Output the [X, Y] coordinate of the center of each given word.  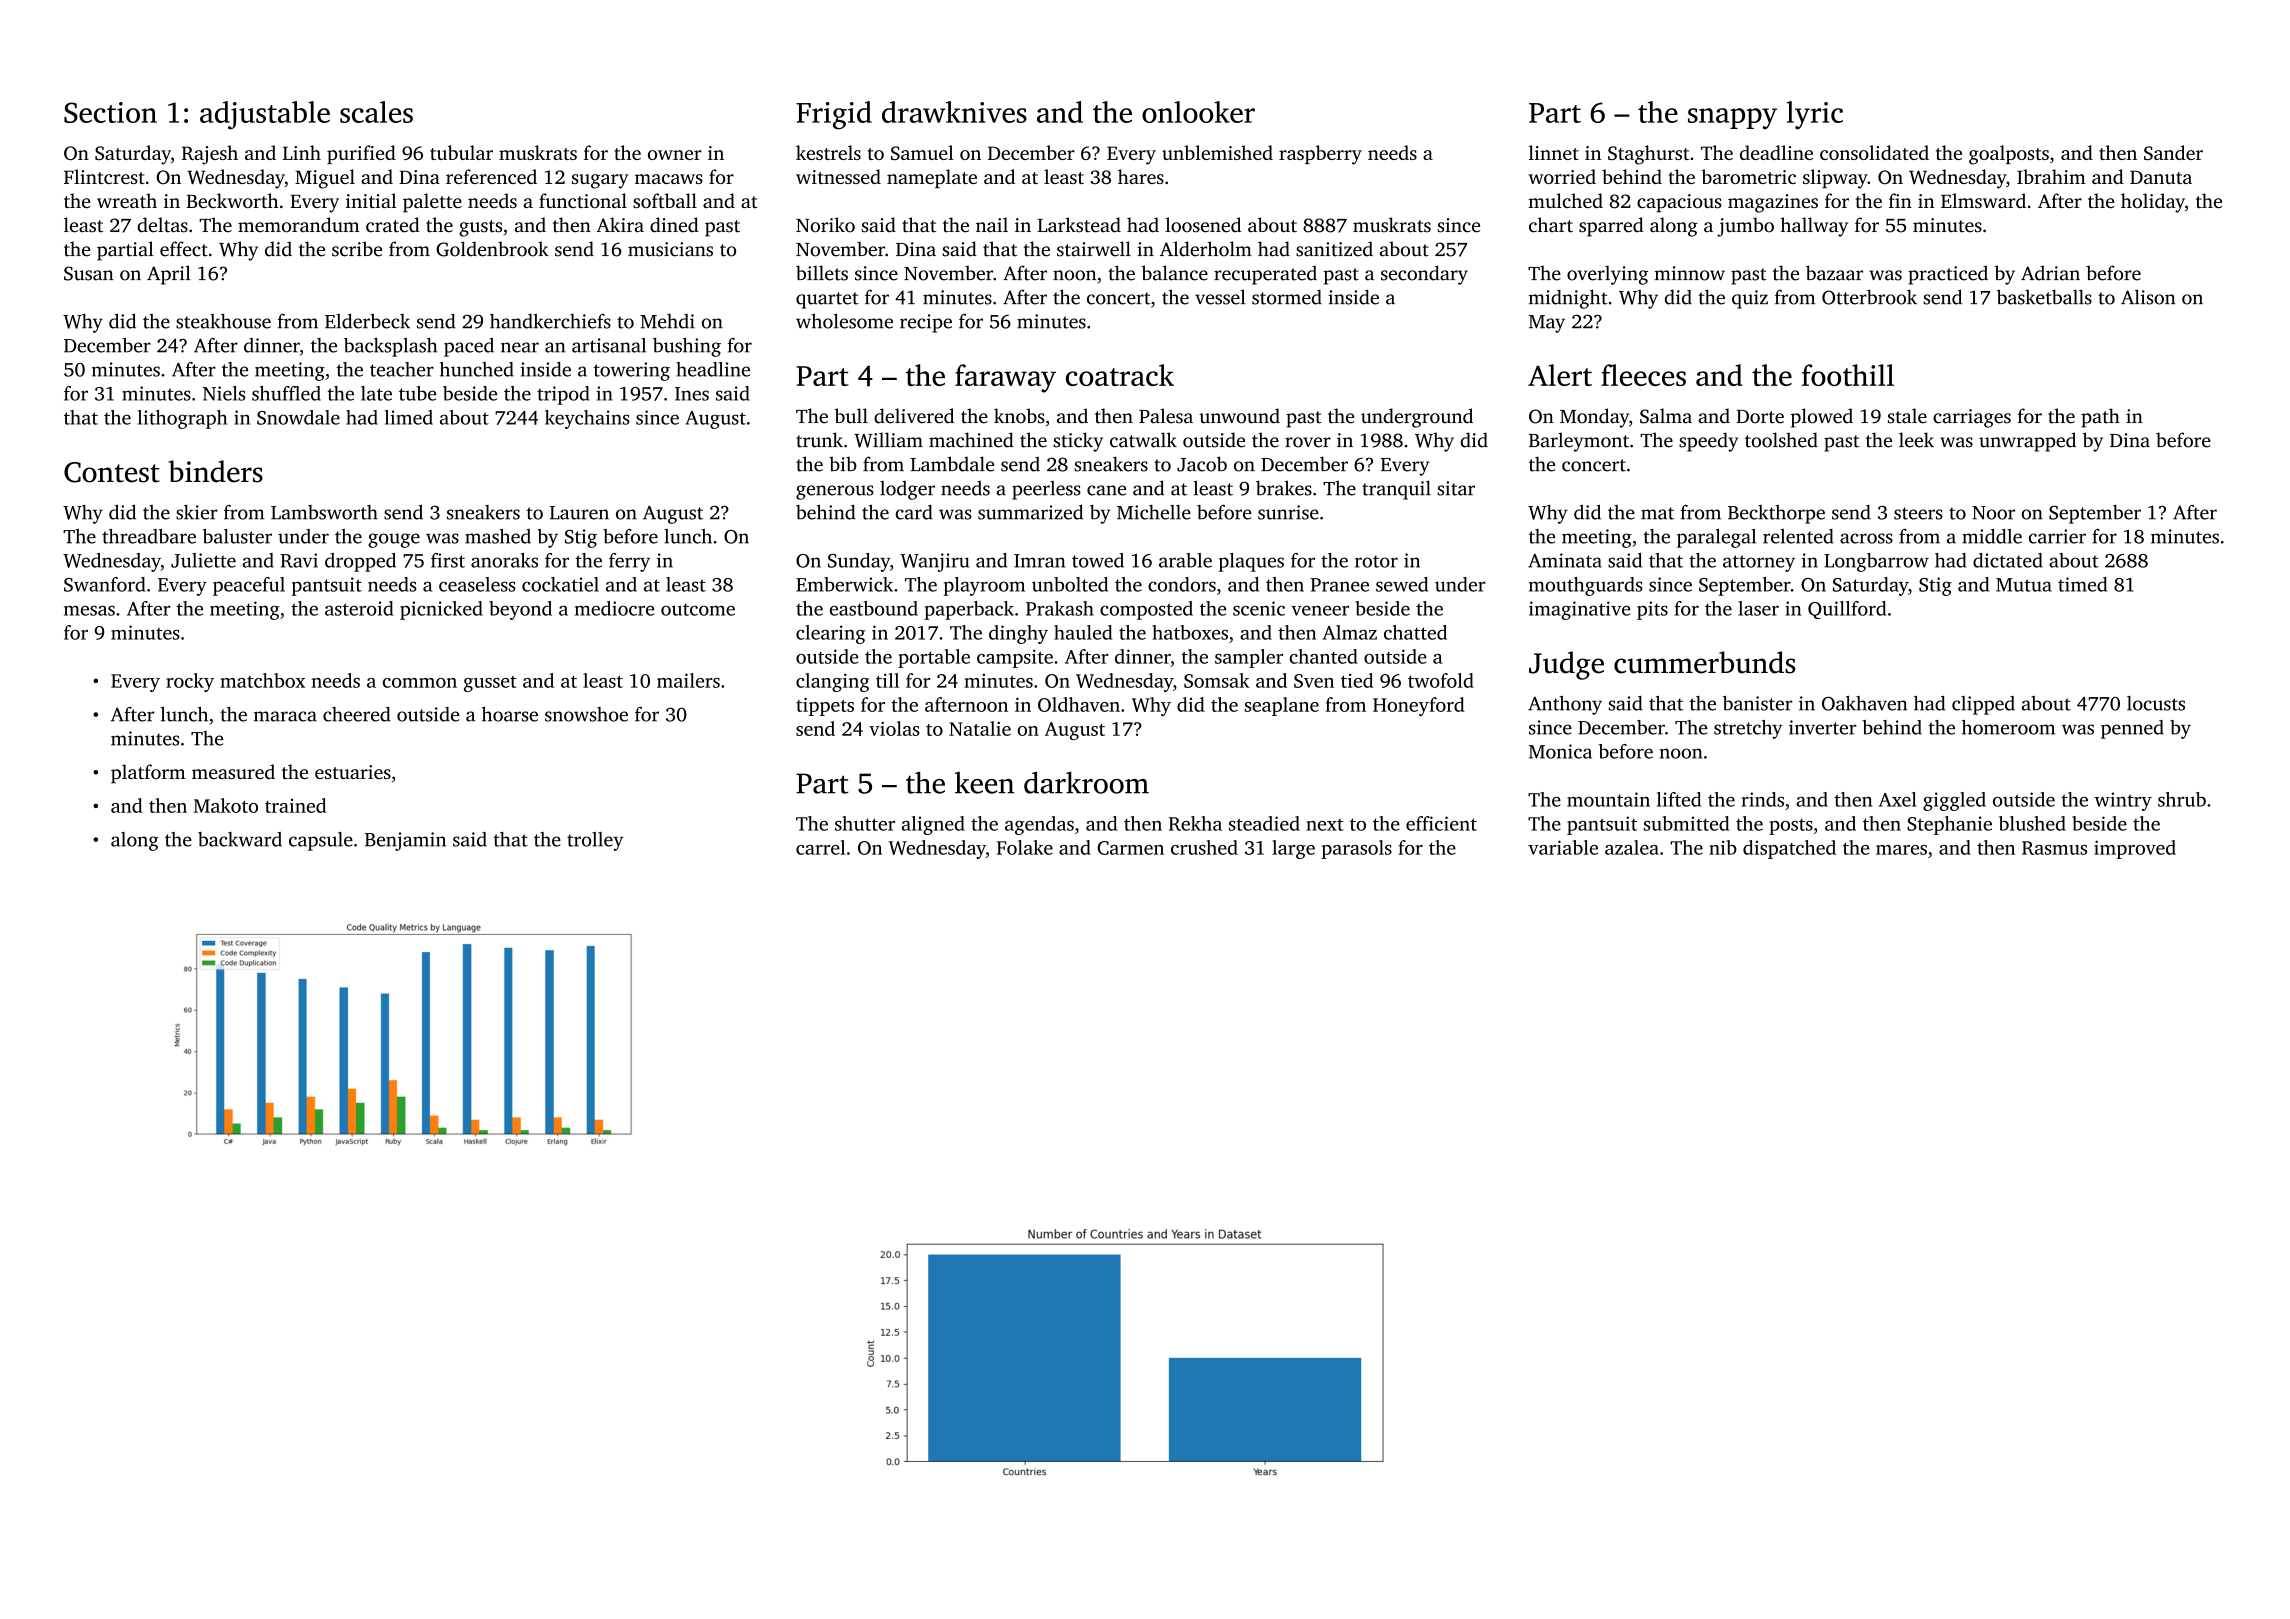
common [420, 683]
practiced [1948, 275]
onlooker [1198, 112]
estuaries [353, 772]
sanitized [1334, 249]
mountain [1608, 799]
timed [2082, 584]
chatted [1415, 632]
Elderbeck [367, 321]
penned [2132, 729]
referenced [491, 176]
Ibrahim [2051, 176]
